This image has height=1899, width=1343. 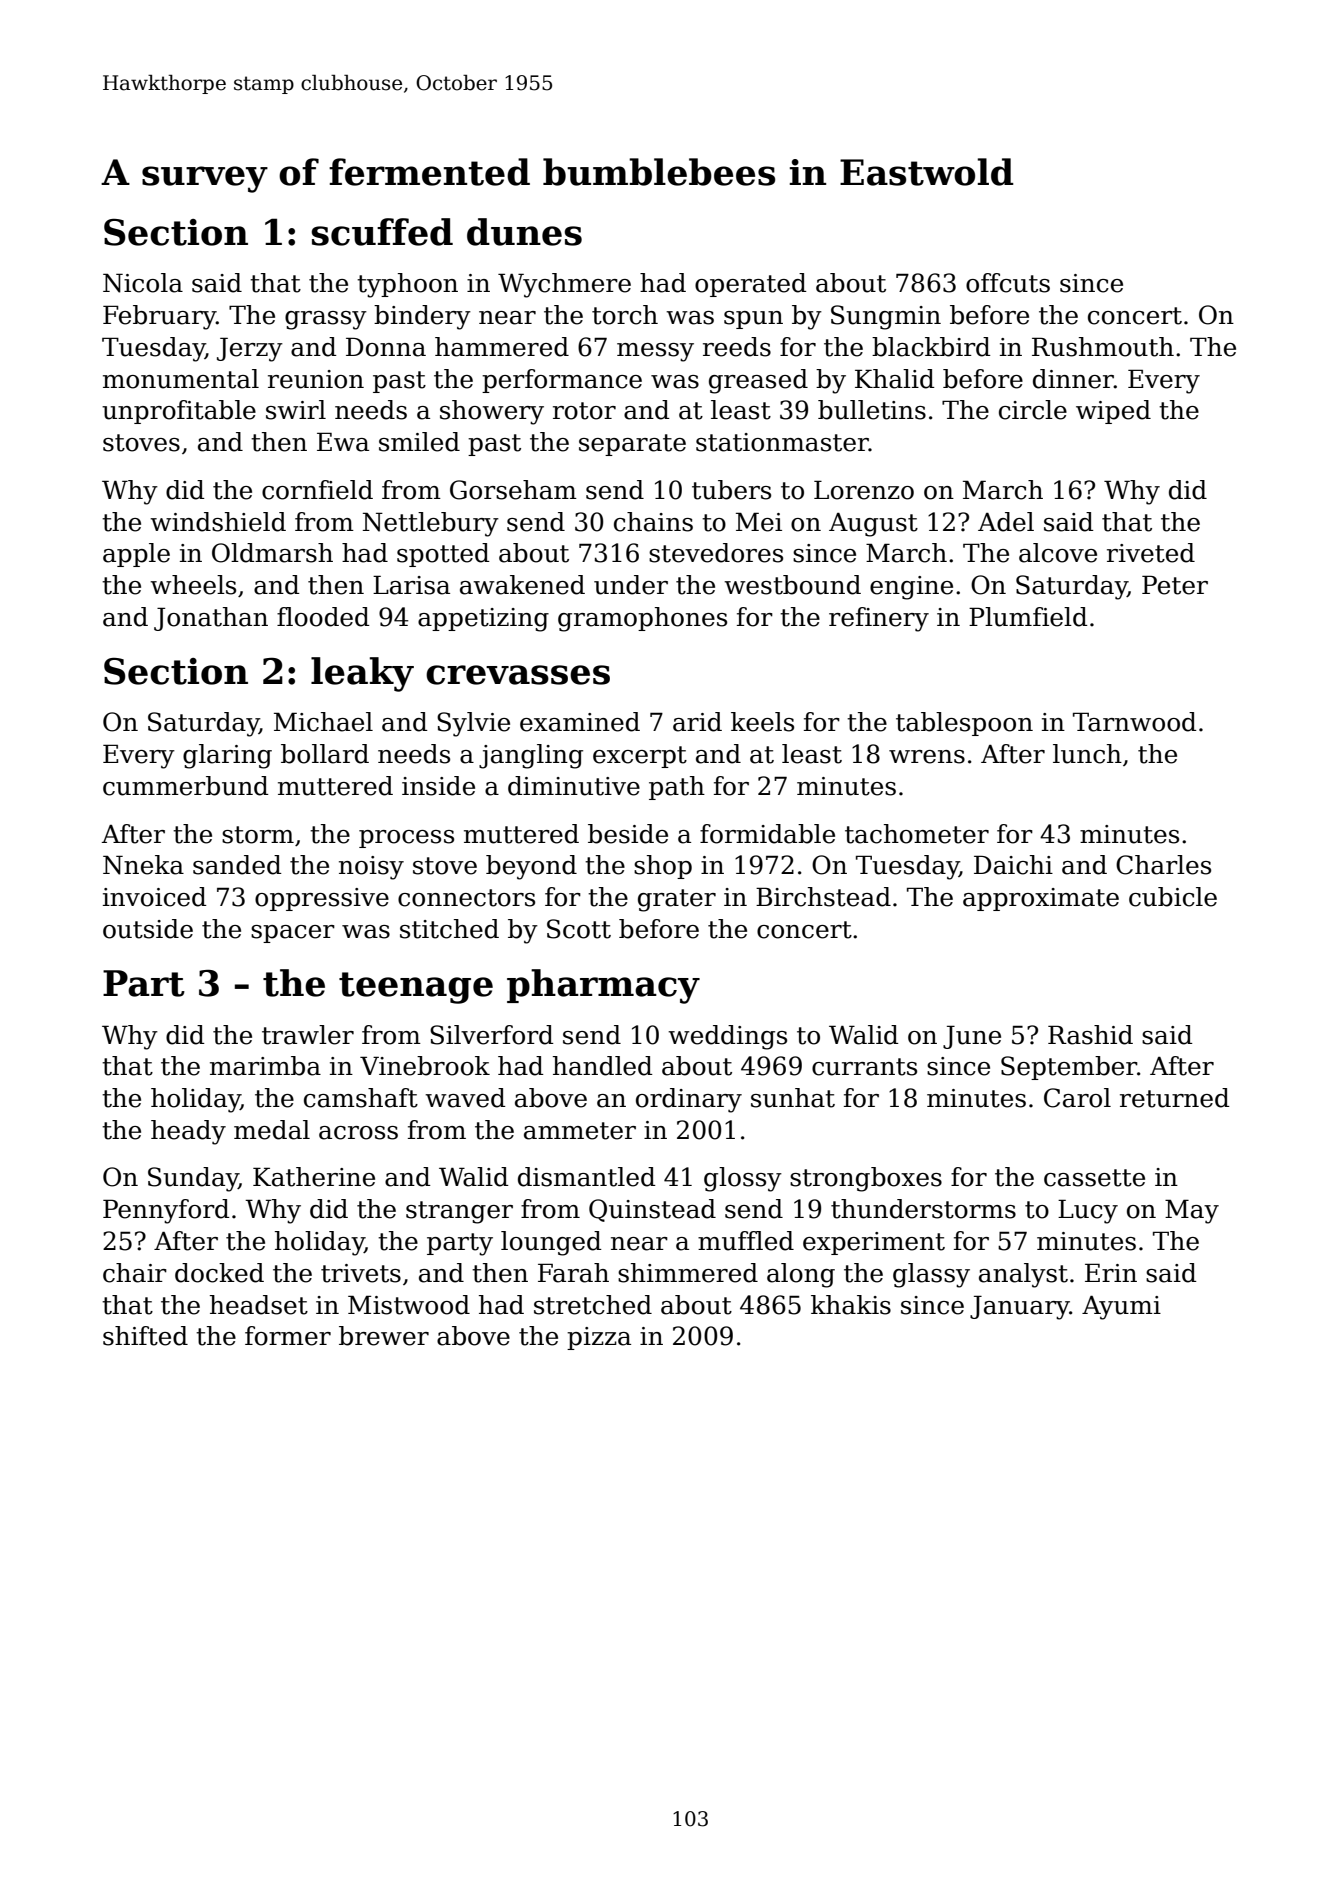 What do you see at coordinates (792, 585) in the image?
I see `westbound` at bounding box center [792, 585].
